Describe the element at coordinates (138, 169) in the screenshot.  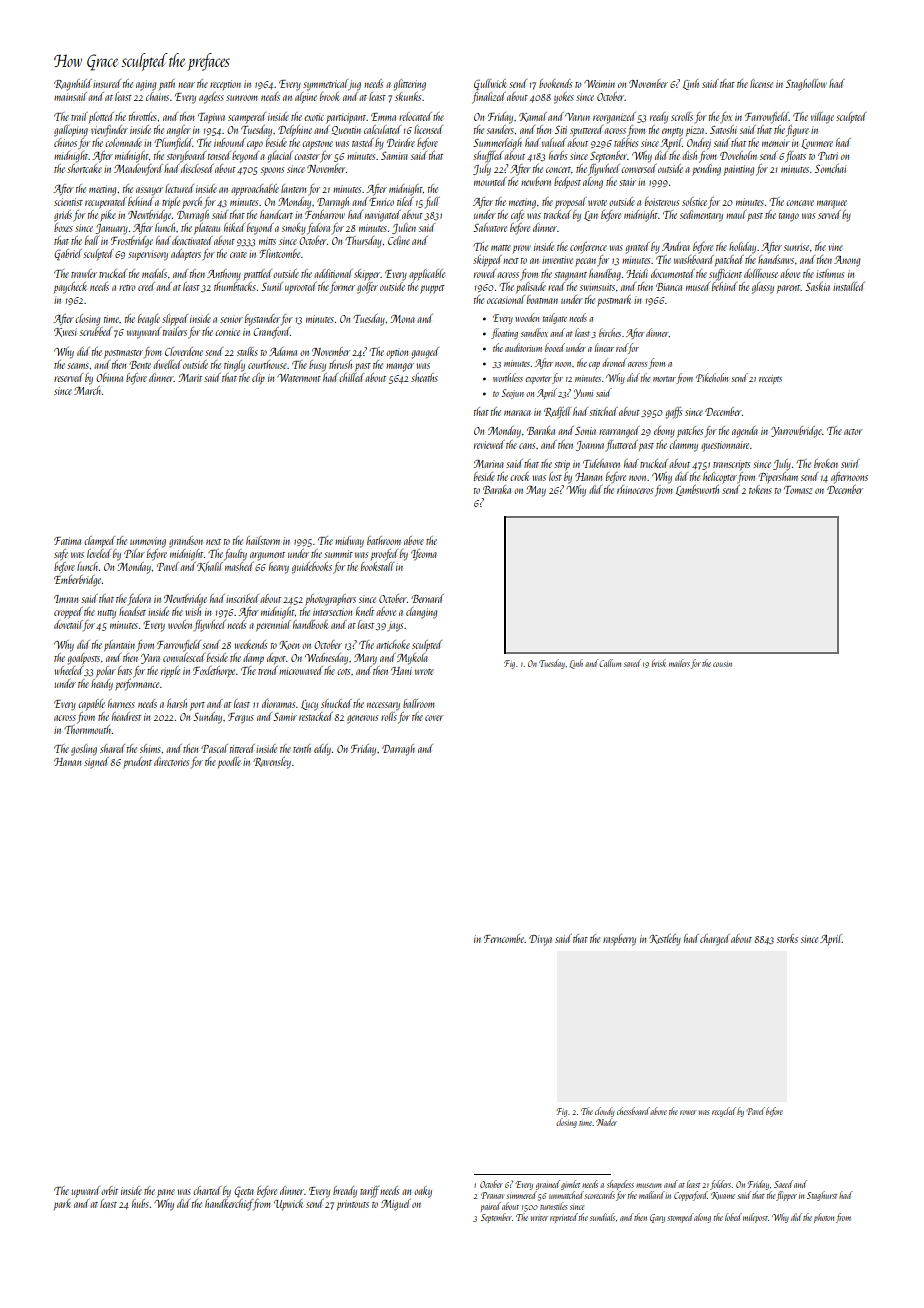
I see `Meadowford` at that location.
